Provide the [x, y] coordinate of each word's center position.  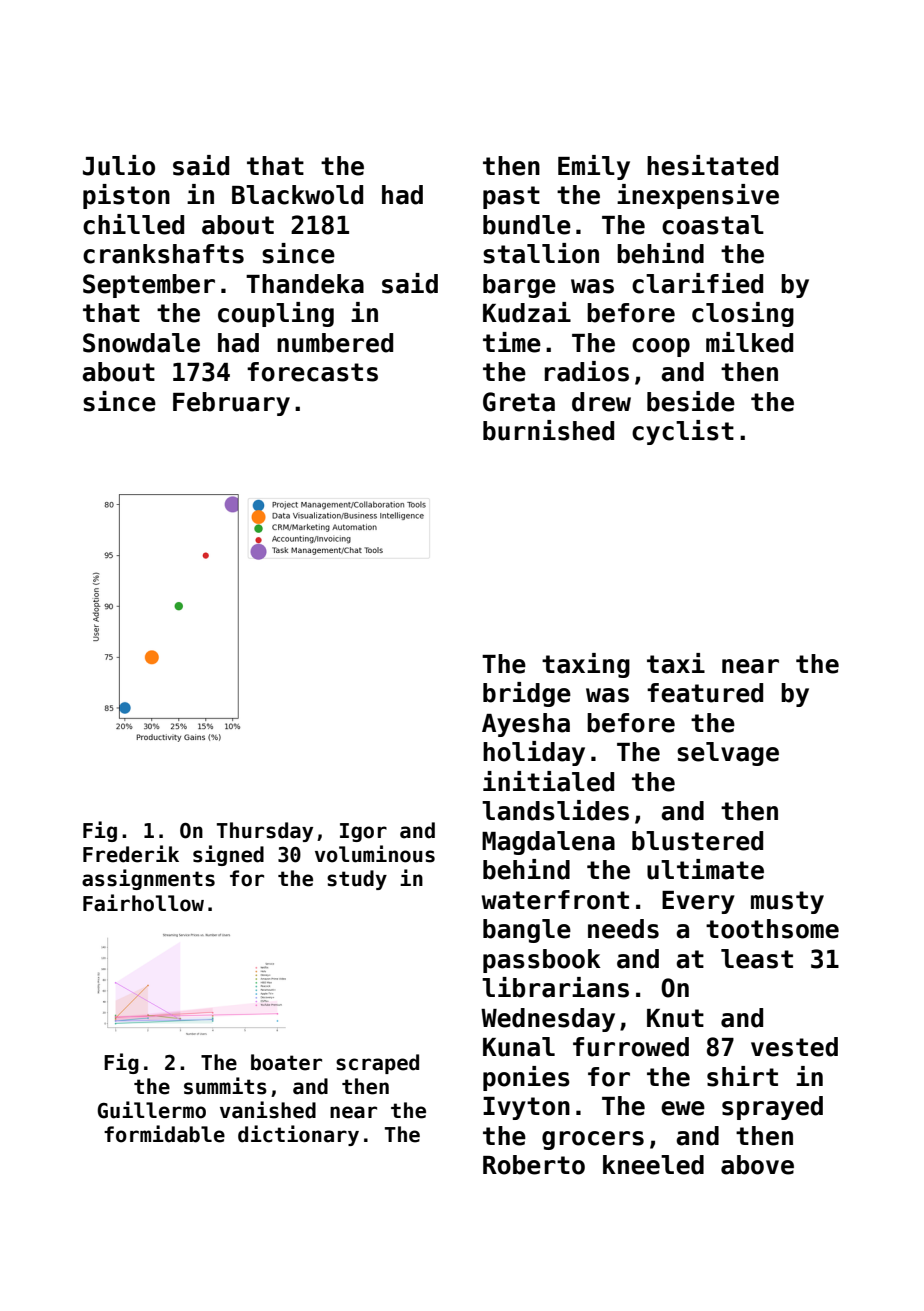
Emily [594, 167]
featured [705, 693]
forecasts [312, 372]
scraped [377, 1064]
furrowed [631, 1047]
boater [286, 1062]
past [511, 197]
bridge [527, 694]
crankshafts [163, 254]
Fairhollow [143, 903]
